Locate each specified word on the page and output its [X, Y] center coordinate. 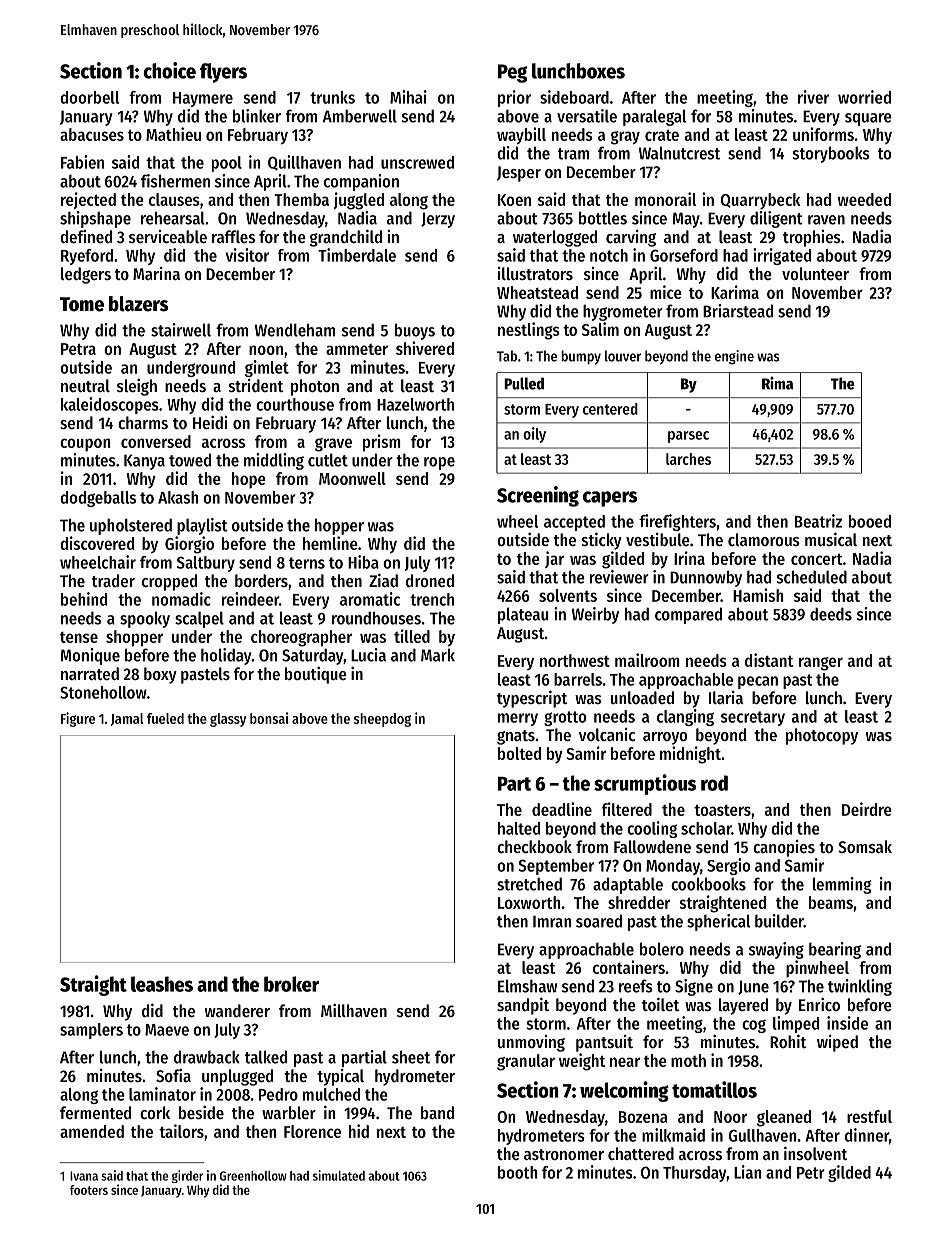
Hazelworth [415, 404]
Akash [178, 497]
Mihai [408, 97]
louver [623, 356]
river [813, 97]
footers [89, 1190]
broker [291, 984]
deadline [562, 809]
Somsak [865, 846]
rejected [88, 200]
